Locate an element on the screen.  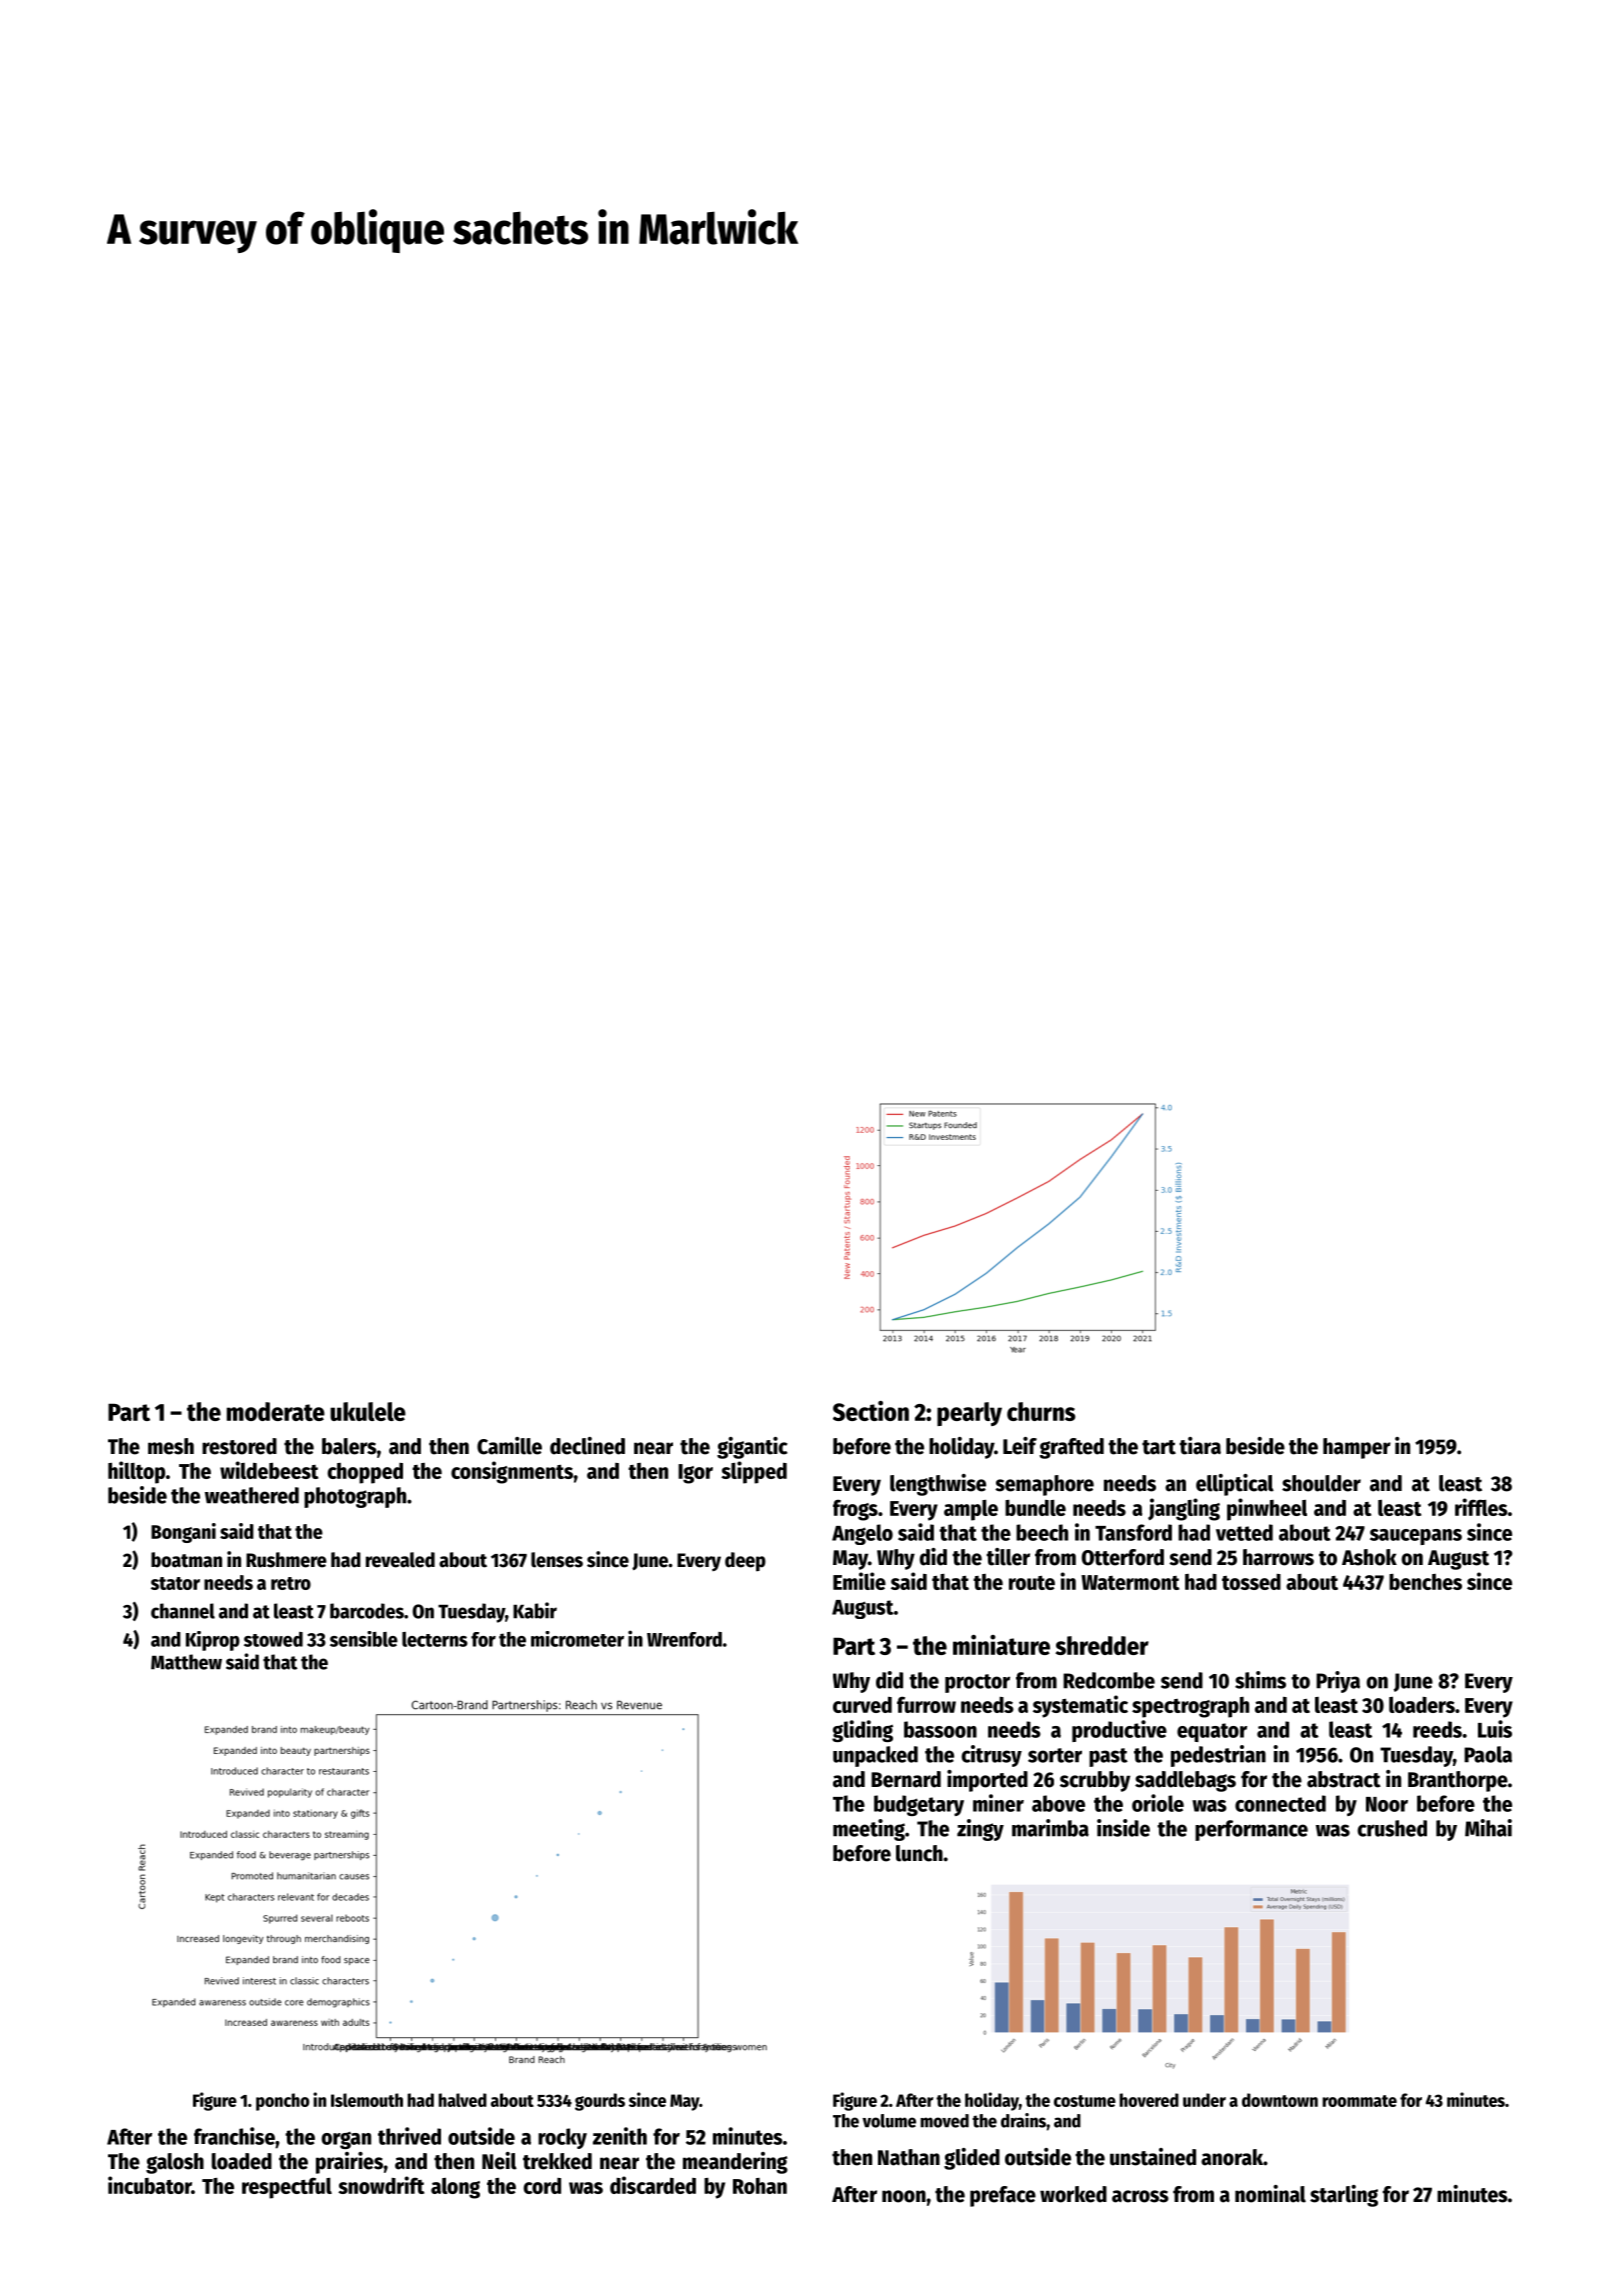
Matthew is located at coordinates (186, 1662).
